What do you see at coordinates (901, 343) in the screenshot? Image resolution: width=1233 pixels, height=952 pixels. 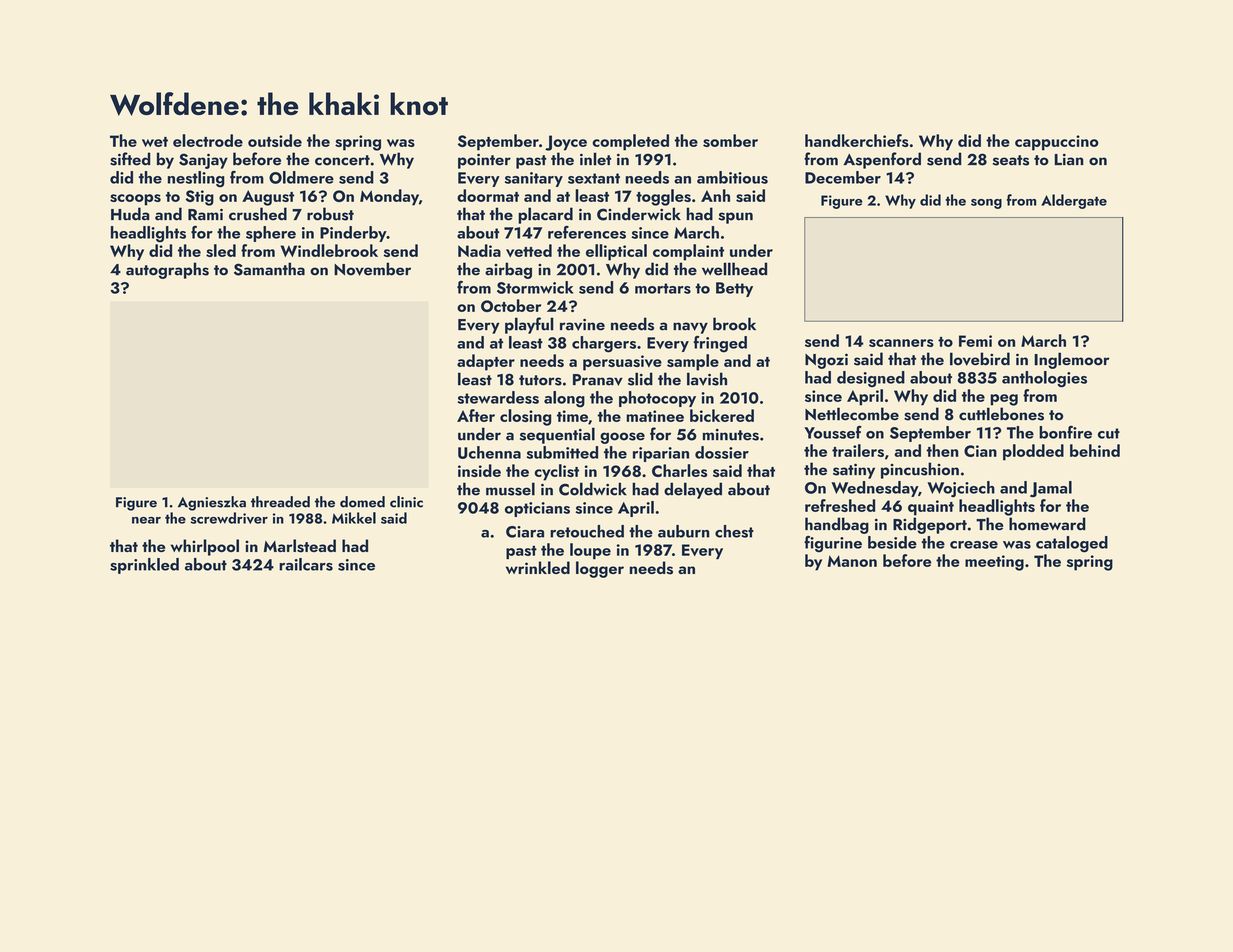 I see `scanners` at bounding box center [901, 343].
